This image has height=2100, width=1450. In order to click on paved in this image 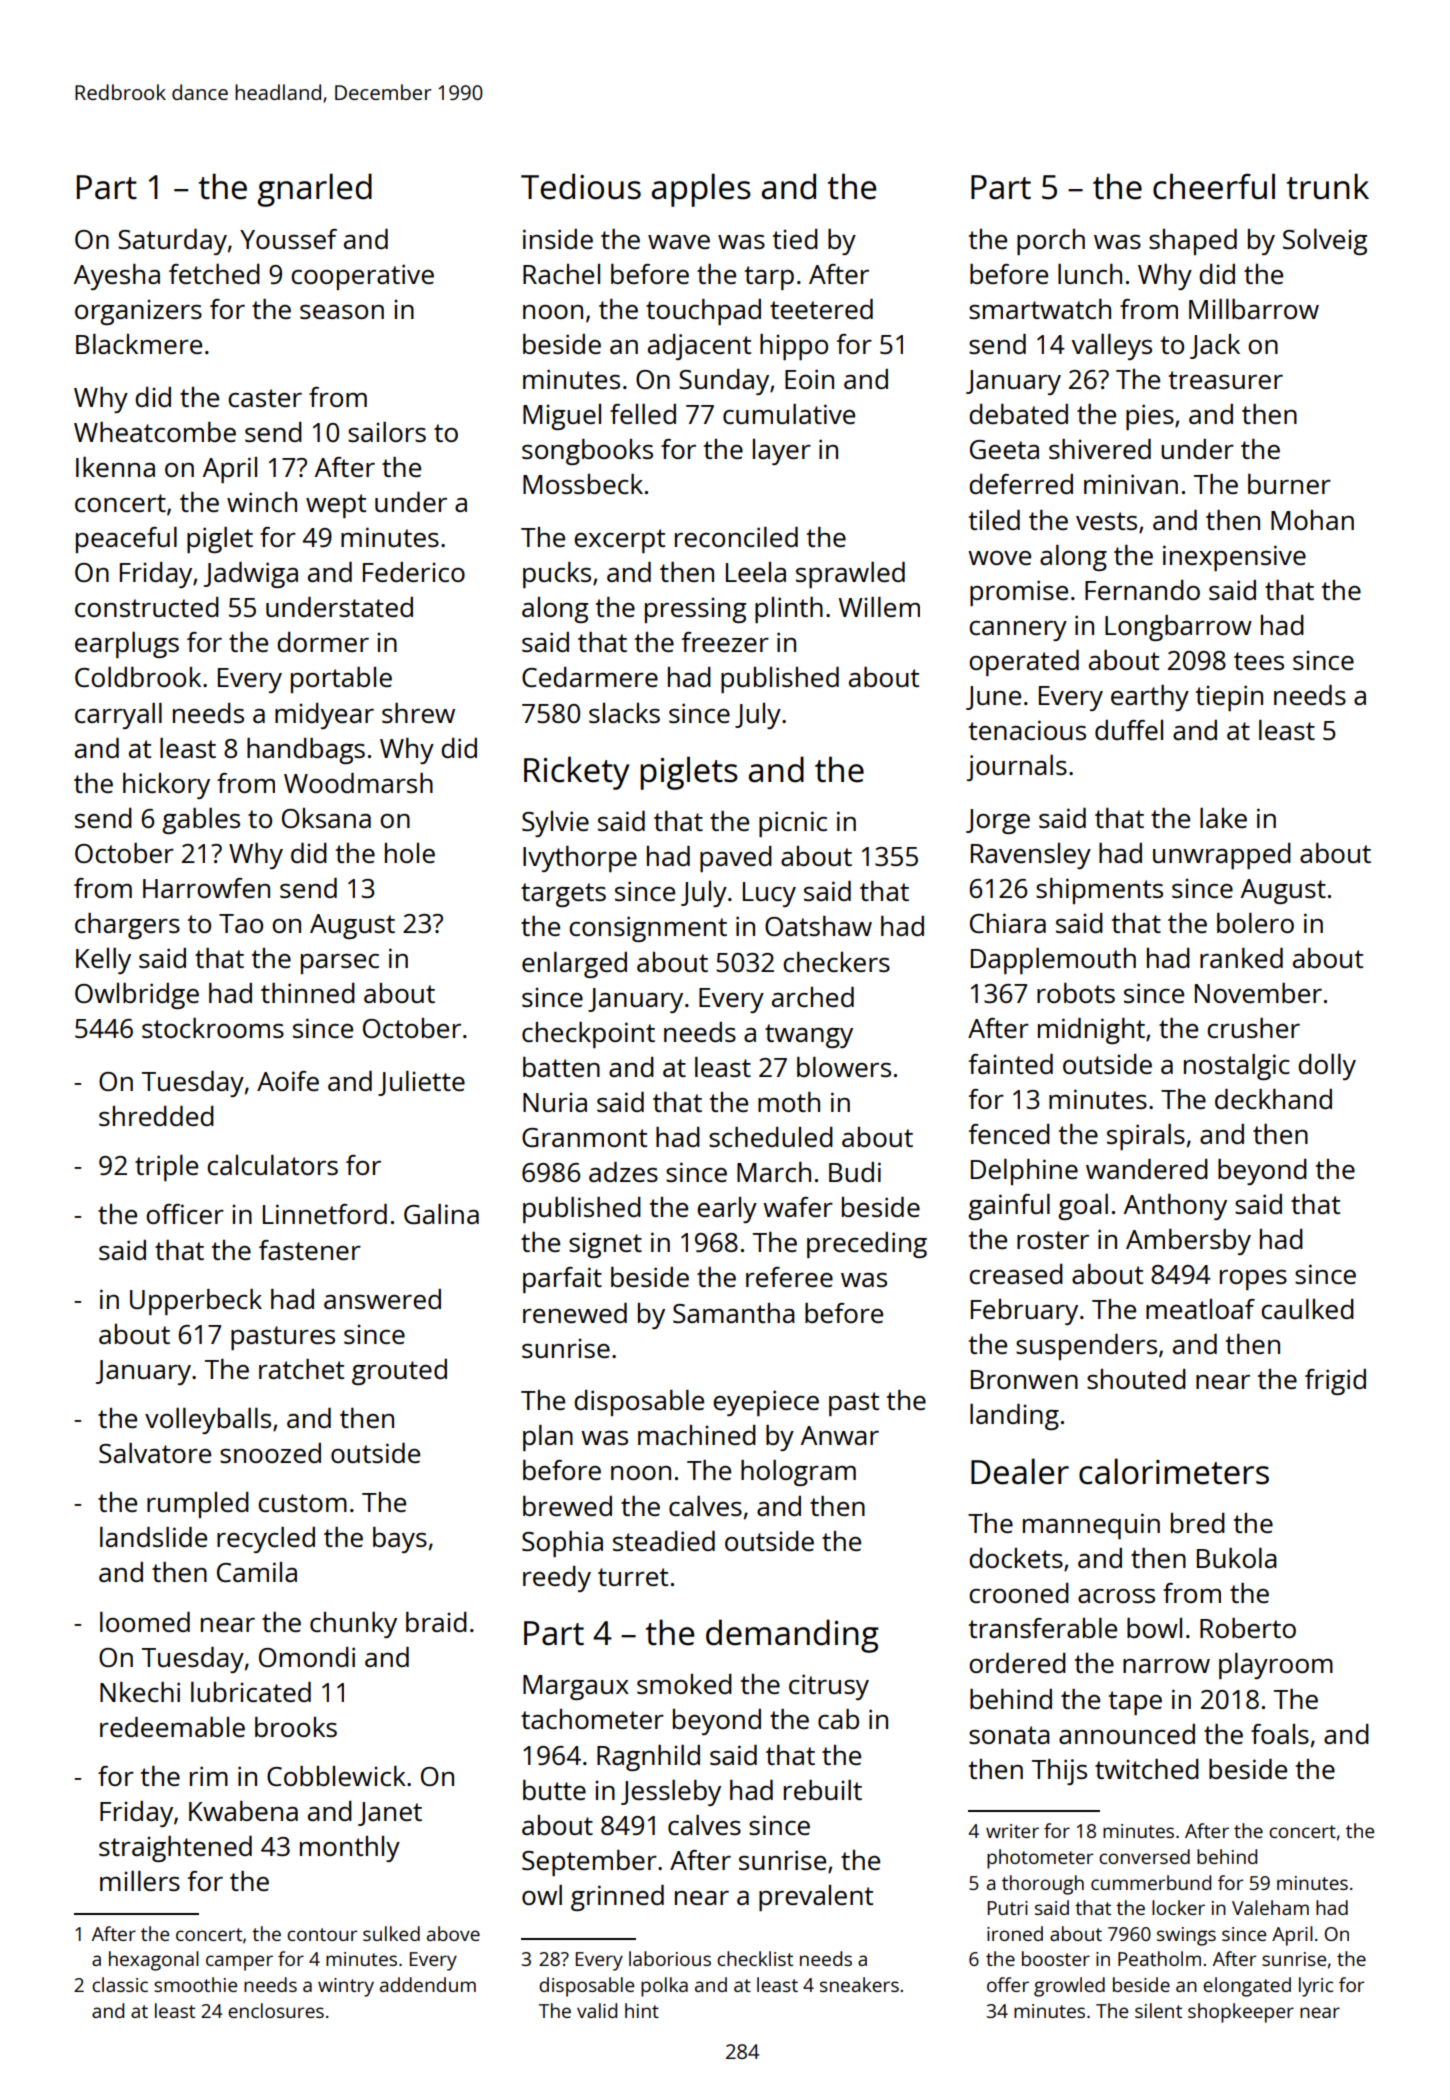, I will do `click(736, 859)`.
